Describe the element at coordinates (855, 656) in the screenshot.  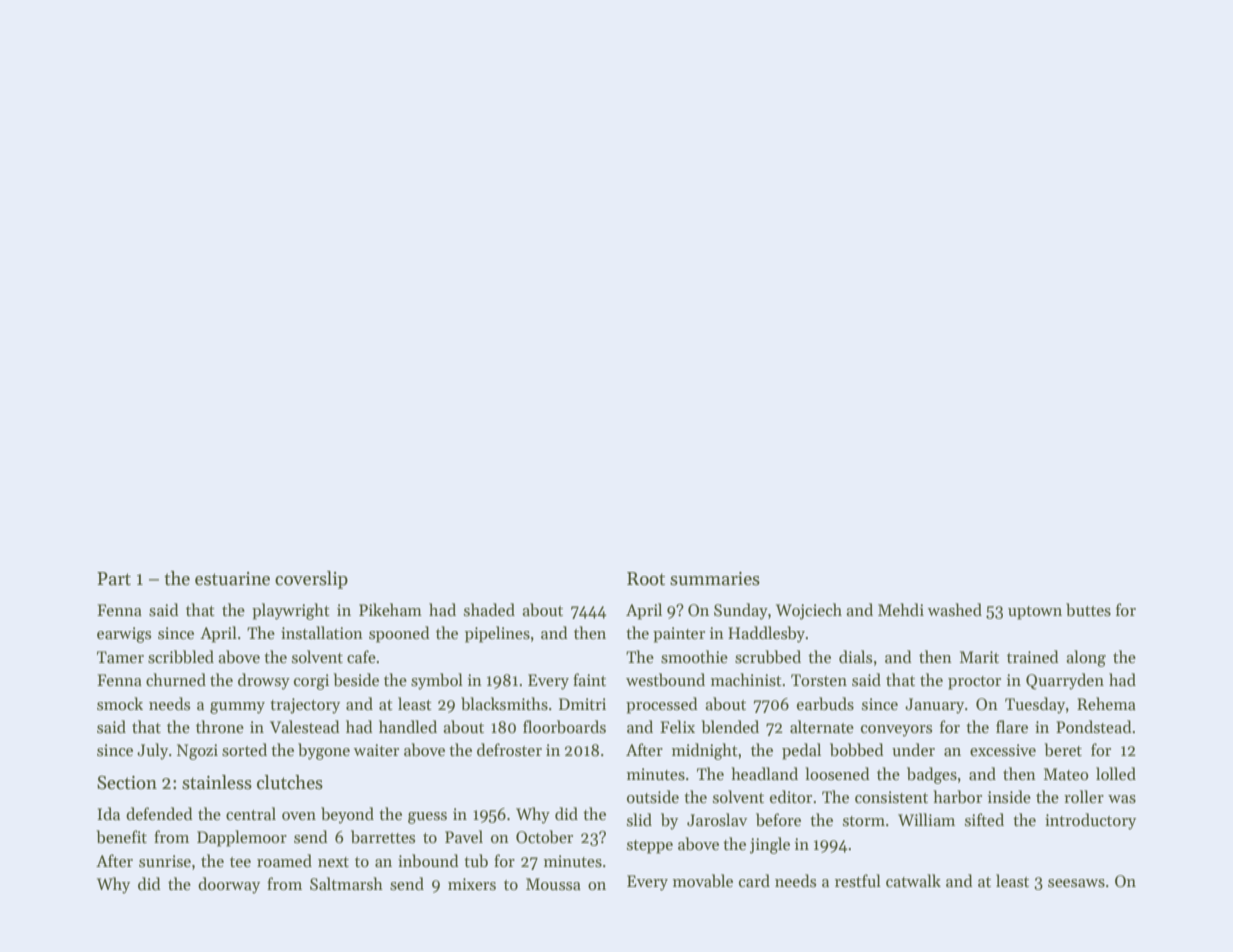
I see `dials` at that location.
